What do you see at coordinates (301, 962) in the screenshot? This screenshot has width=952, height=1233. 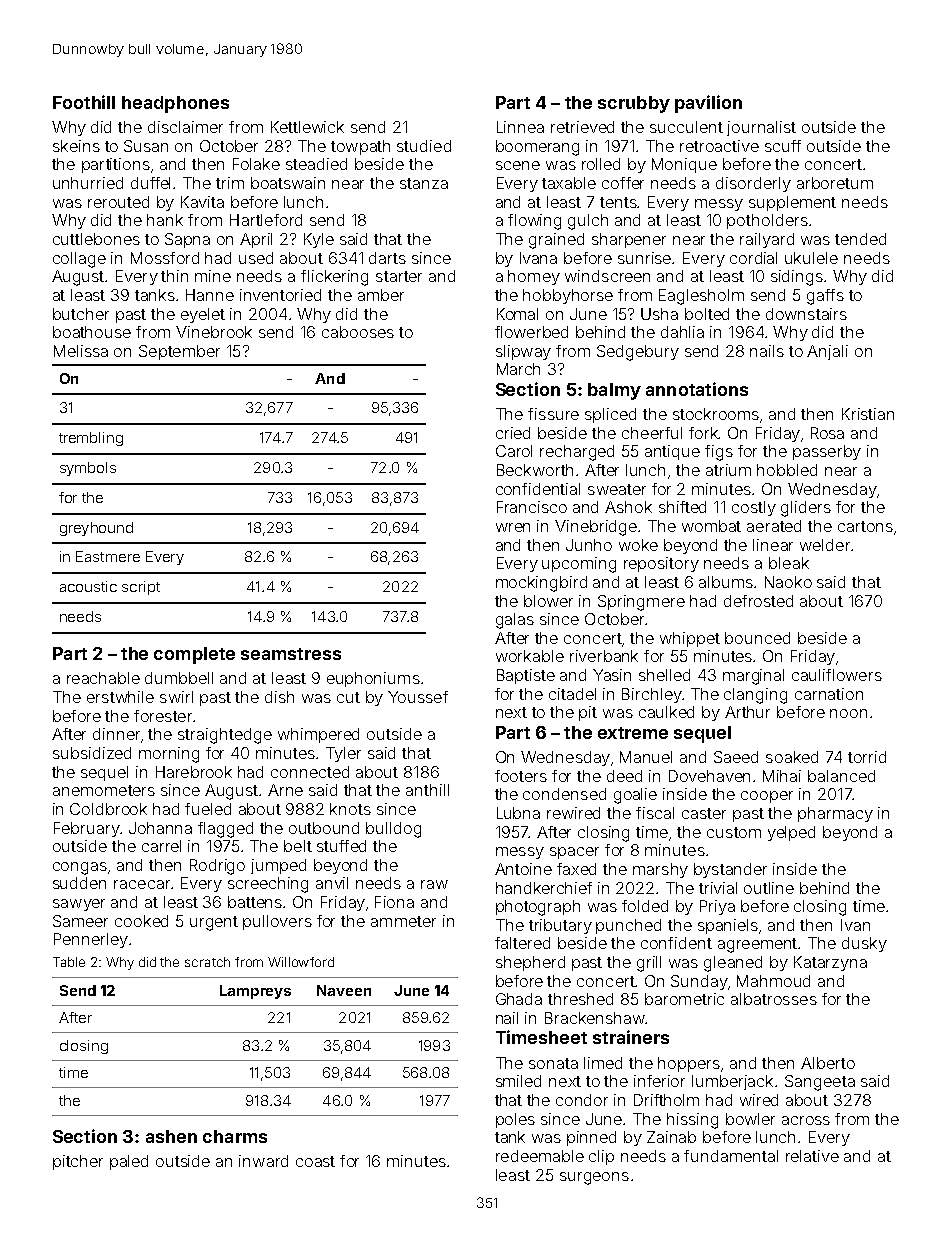 I see `Willowford` at bounding box center [301, 962].
